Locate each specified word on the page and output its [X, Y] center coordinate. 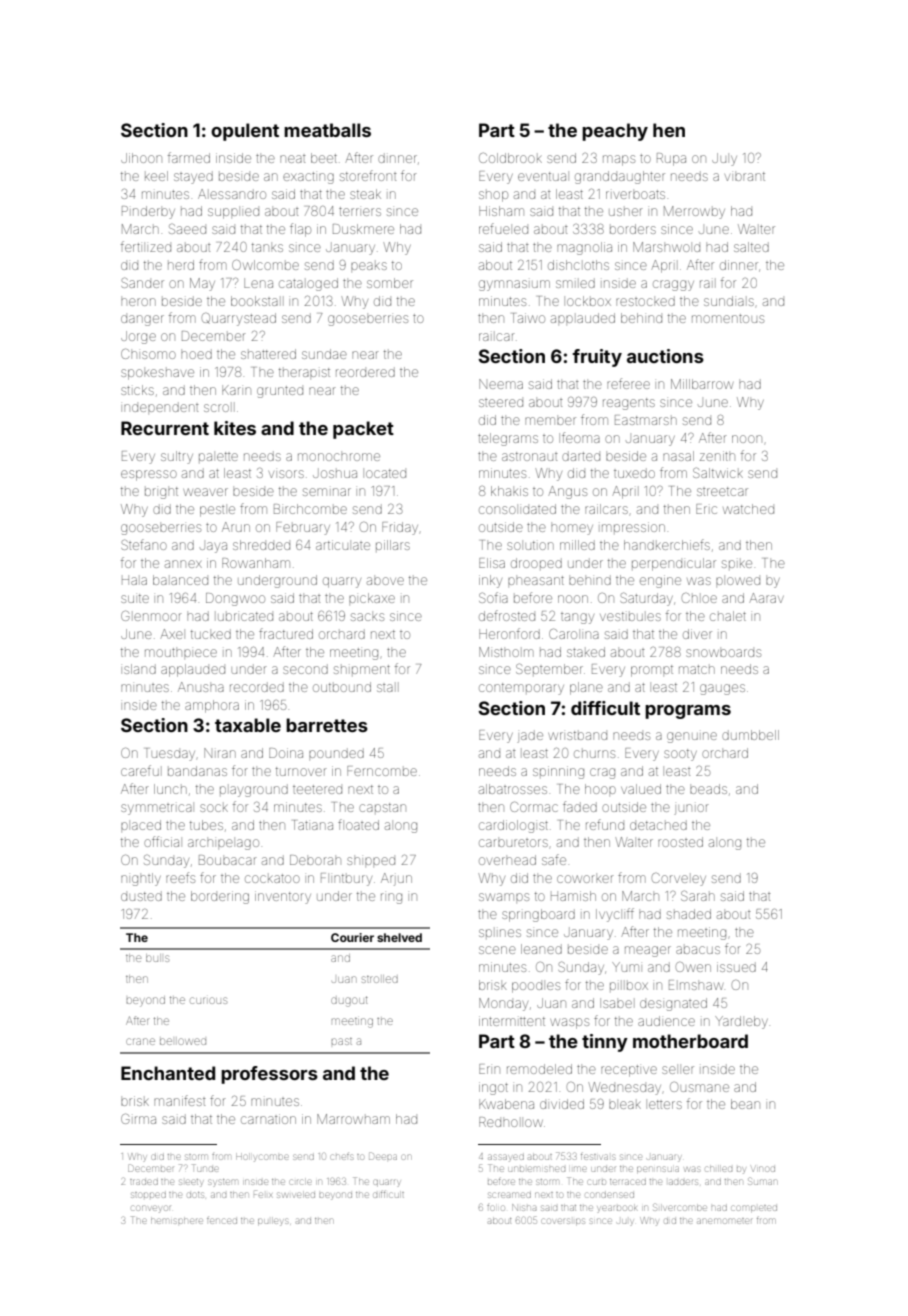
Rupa [671, 159]
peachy [615, 132]
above [385, 581]
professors [269, 1075]
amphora [212, 706]
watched [748, 509]
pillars [393, 545]
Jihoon [141, 158]
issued [736, 967]
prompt [652, 671]
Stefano [144, 544]
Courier [352, 937]
